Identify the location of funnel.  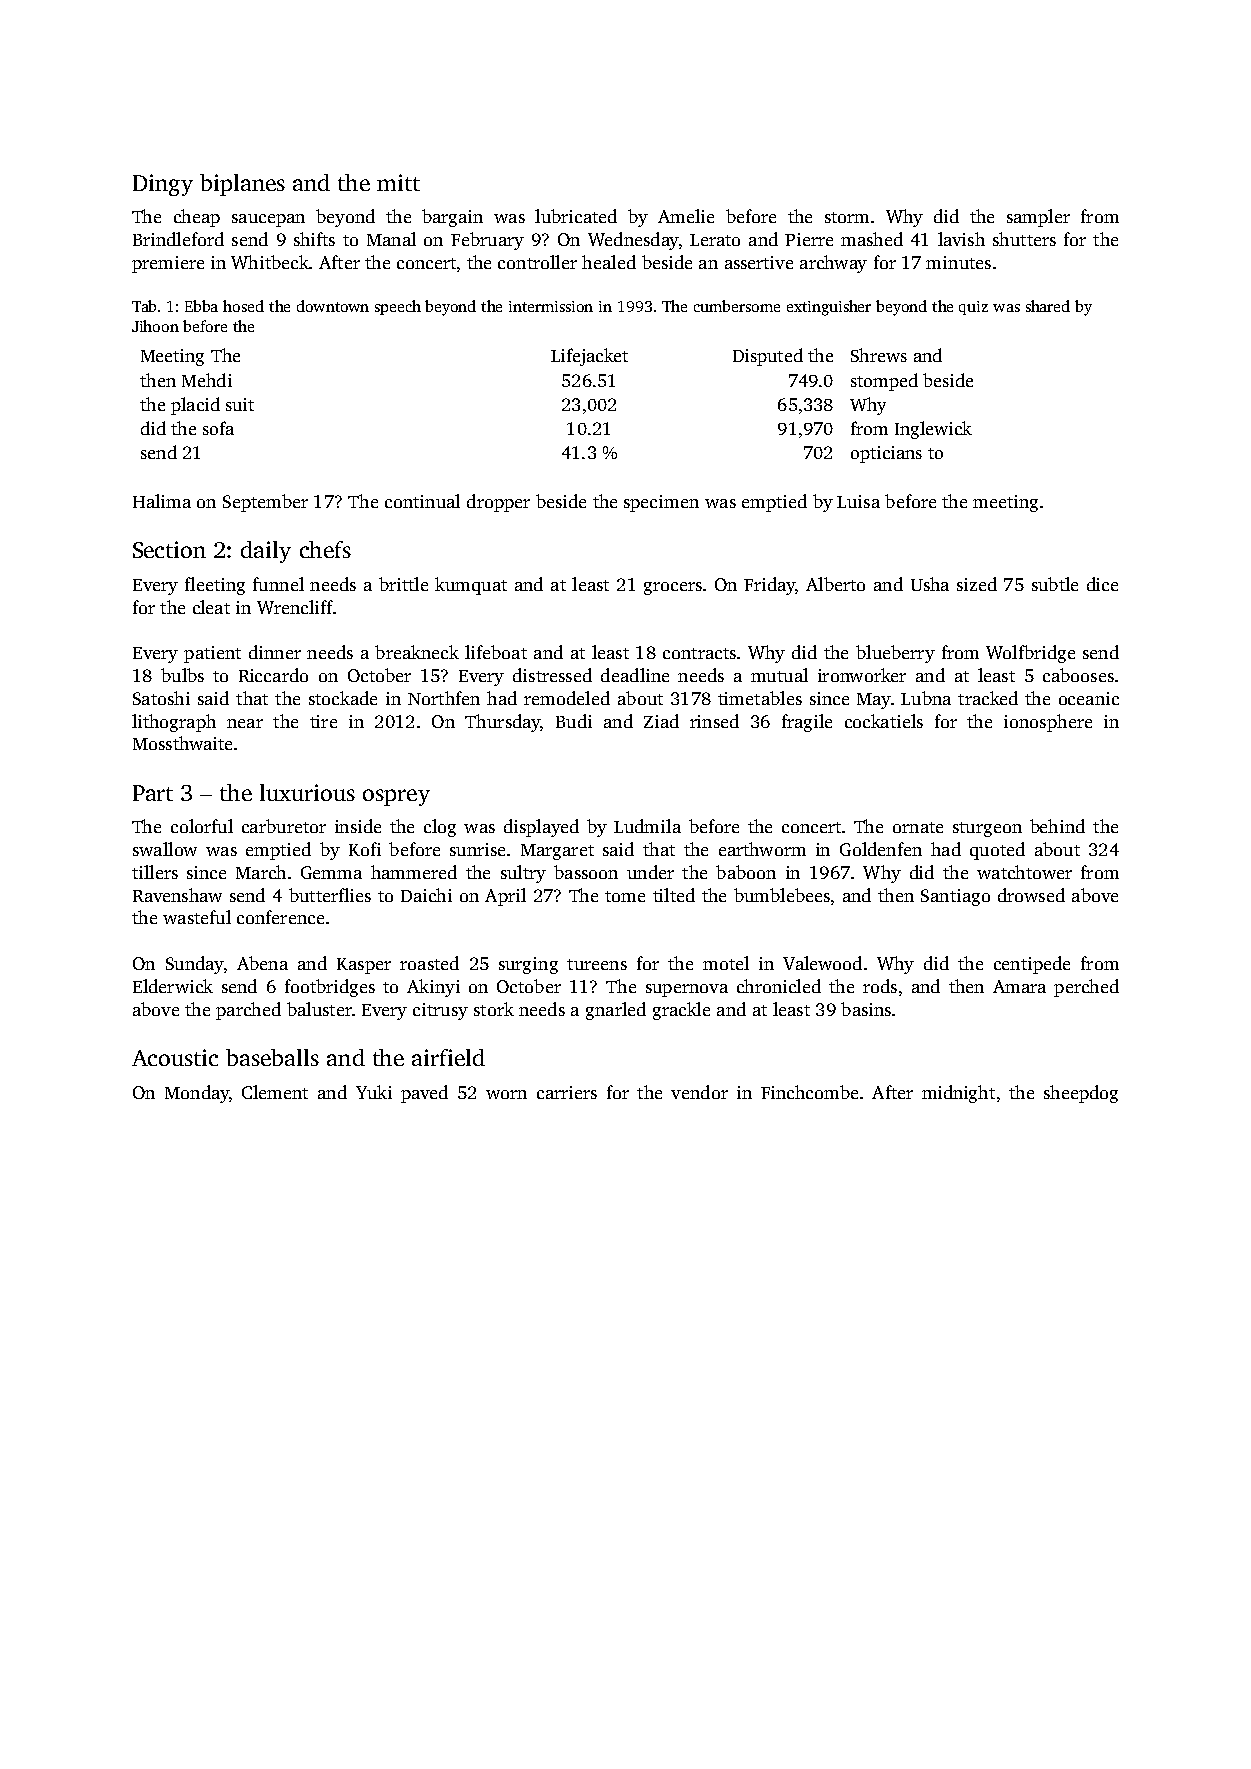
(278, 584).
